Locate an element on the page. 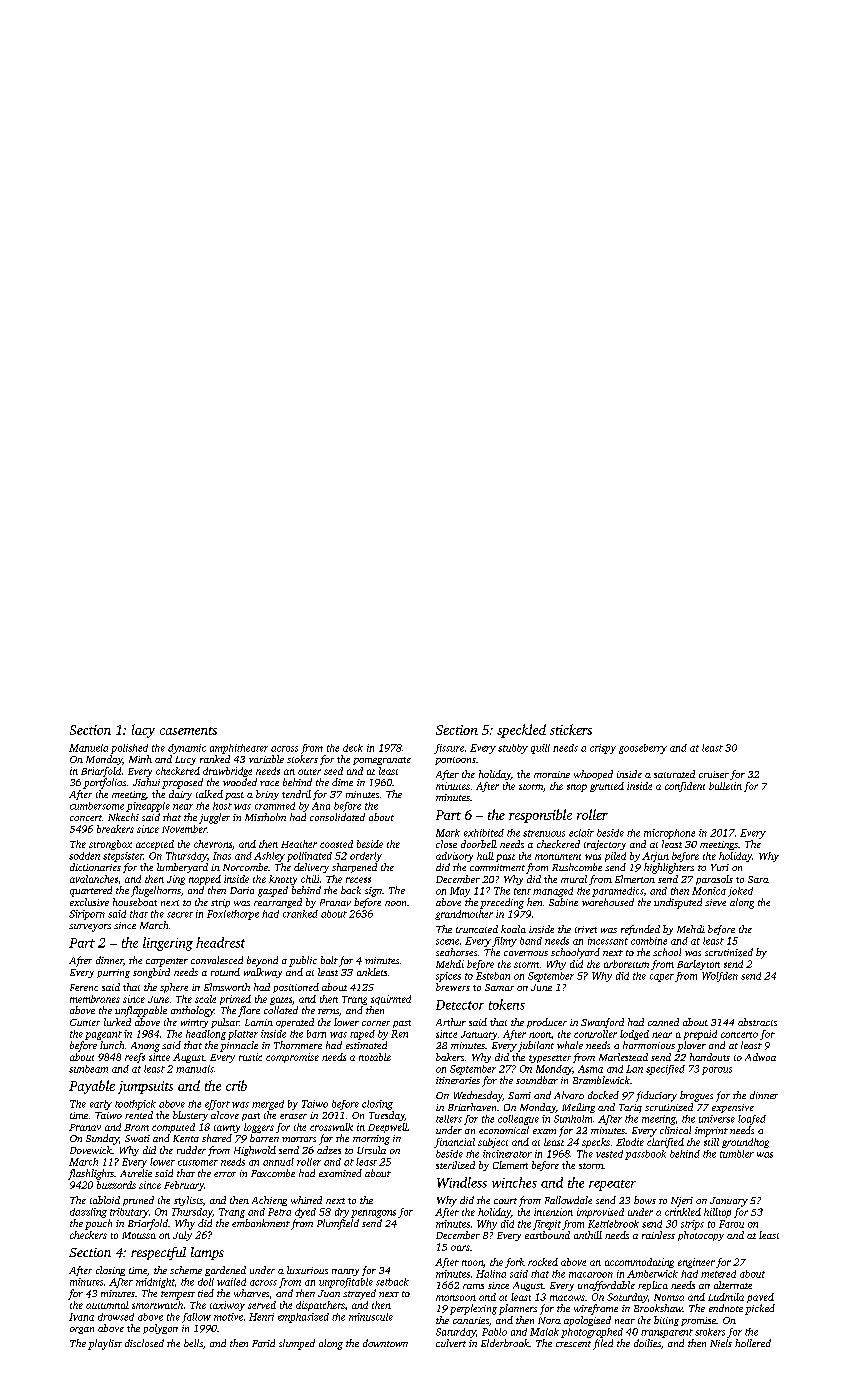  Thornmere is located at coordinates (298, 1045).
